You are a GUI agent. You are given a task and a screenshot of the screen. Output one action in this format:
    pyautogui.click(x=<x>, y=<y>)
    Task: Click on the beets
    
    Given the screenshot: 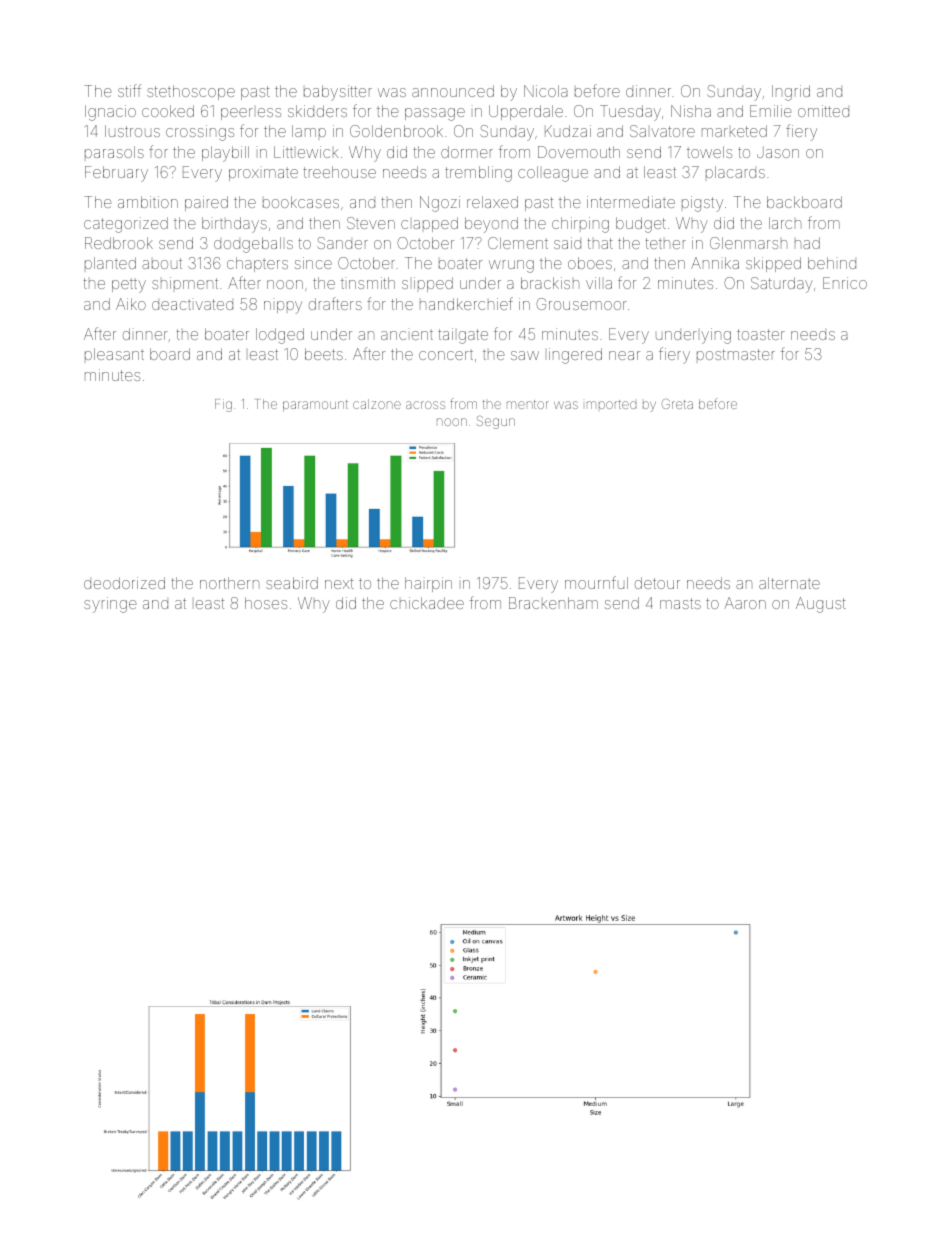 What is the action you would take?
    pyautogui.click(x=324, y=354)
